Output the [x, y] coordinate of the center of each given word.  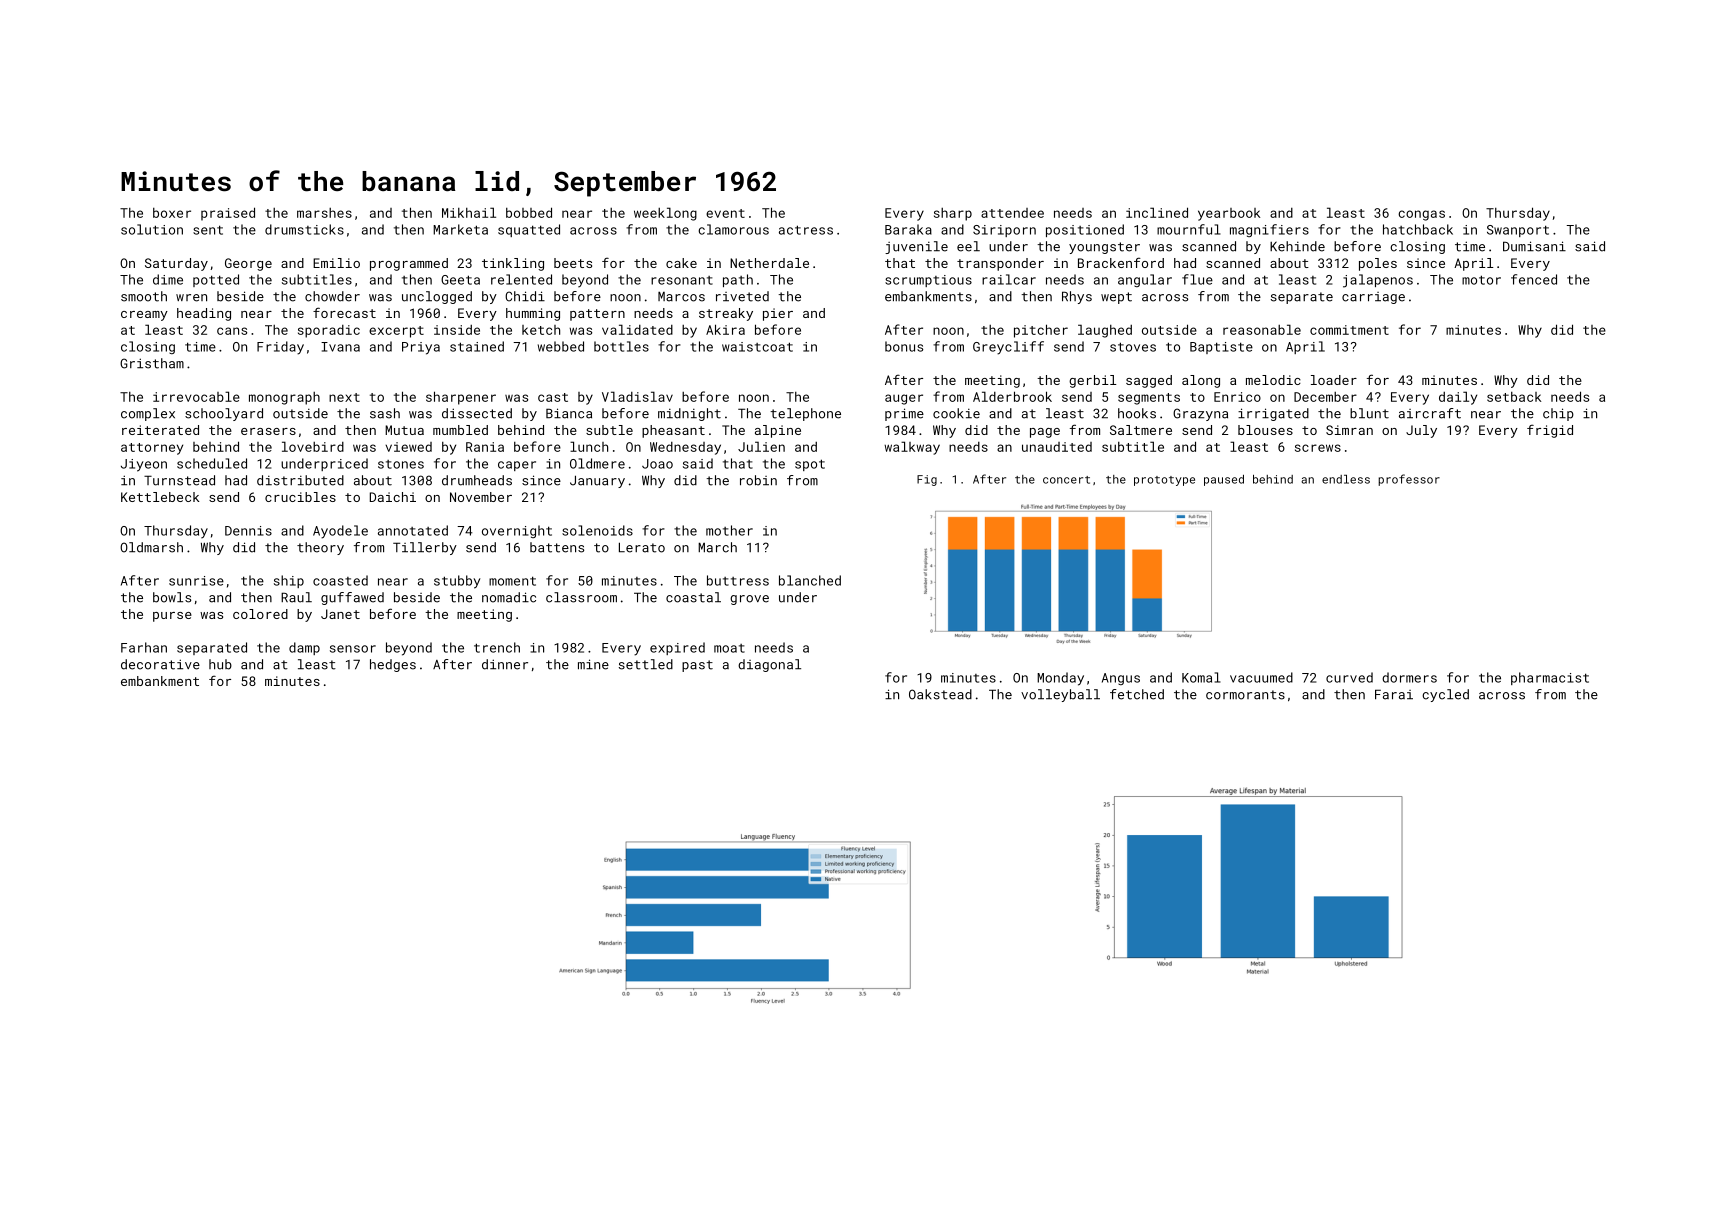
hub [220, 664]
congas [1421, 215]
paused [1224, 480]
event [725, 213]
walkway [912, 448]
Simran [1349, 430]
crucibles [300, 497]
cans [232, 331]
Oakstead [940, 694]
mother [729, 530]
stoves [1133, 347]
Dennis [248, 531]
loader [1334, 380]
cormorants [1245, 695]
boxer [172, 213]
